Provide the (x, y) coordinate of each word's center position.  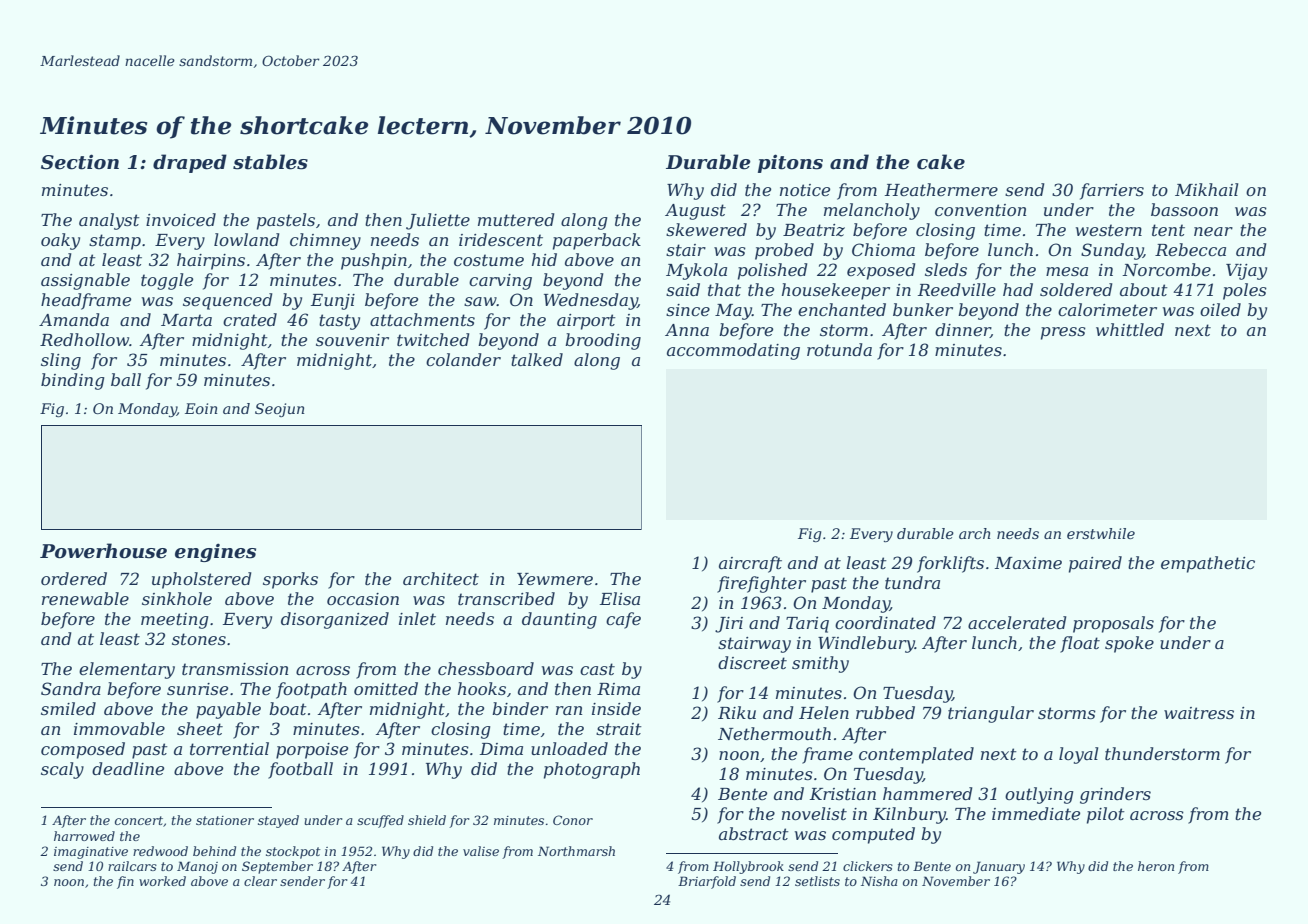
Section (80, 162)
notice (805, 190)
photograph (592, 770)
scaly (62, 770)
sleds (946, 269)
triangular (991, 714)
